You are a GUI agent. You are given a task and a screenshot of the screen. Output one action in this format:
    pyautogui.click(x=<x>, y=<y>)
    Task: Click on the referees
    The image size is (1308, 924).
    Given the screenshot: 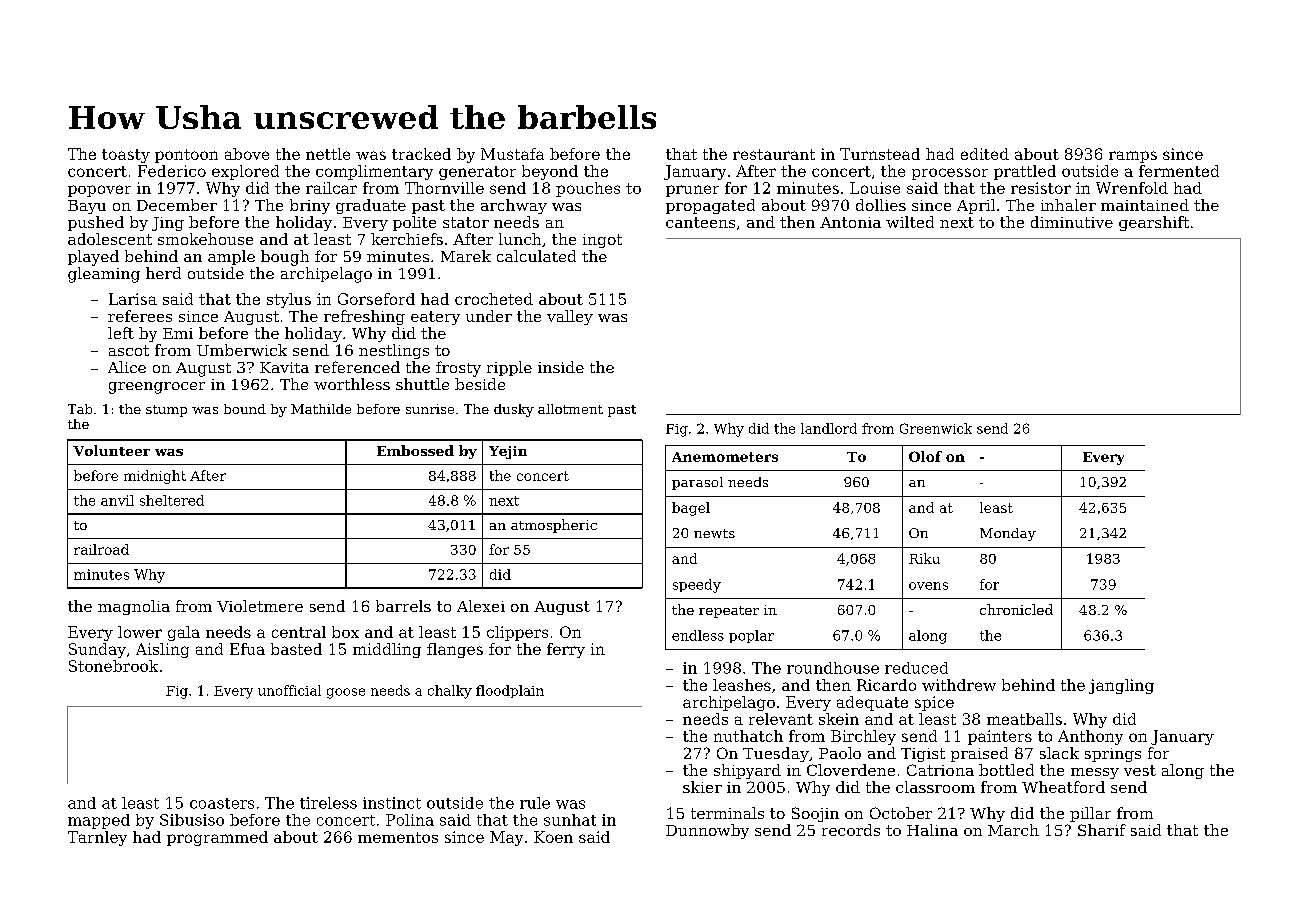 What is the action you would take?
    pyautogui.click(x=140, y=316)
